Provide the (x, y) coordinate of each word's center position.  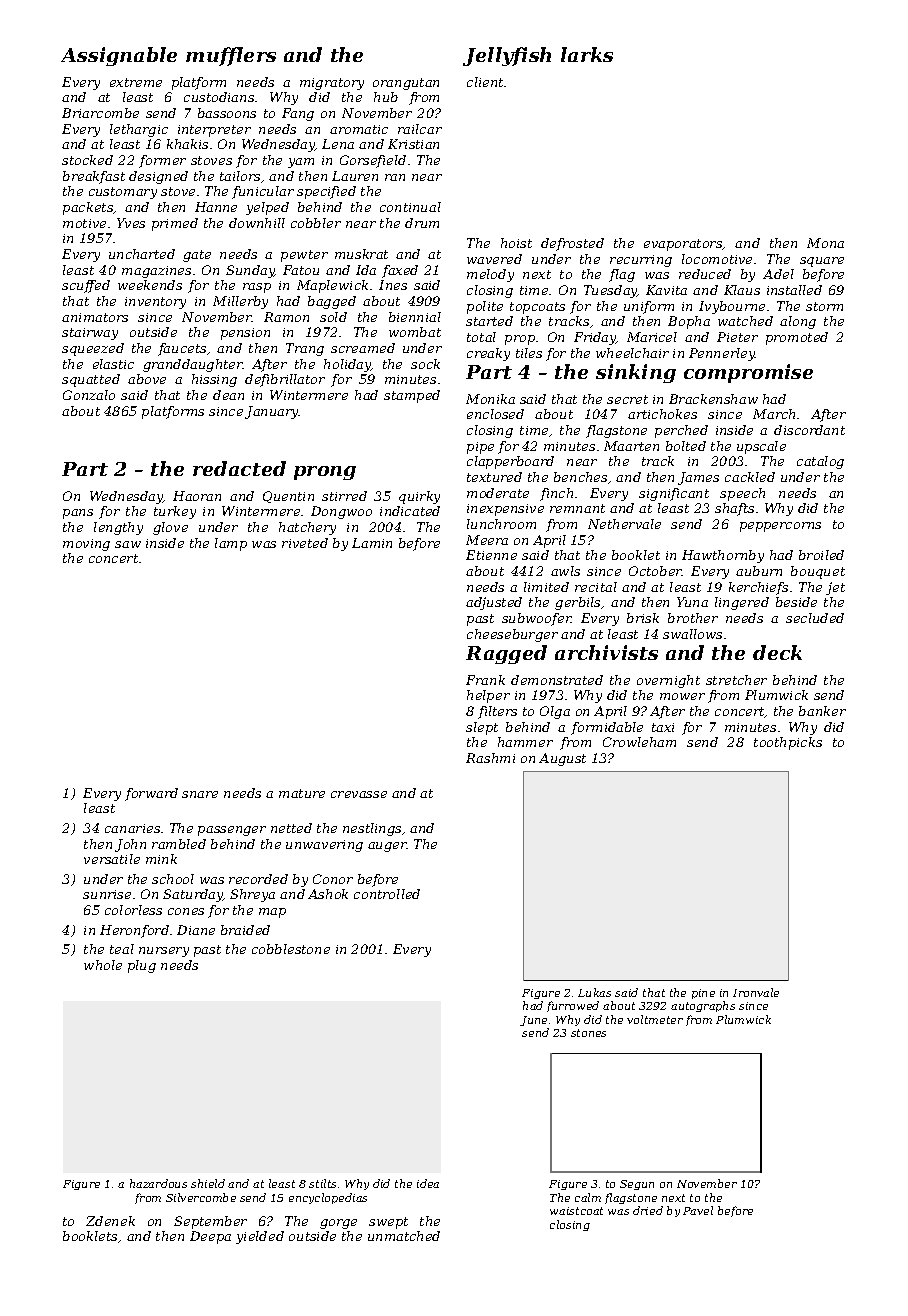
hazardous (158, 1183)
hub (386, 97)
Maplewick (332, 286)
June (533, 1021)
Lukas (594, 992)
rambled (179, 844)
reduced (705, 274)
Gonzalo (89, 395)
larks (587, 54)
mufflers (231, 56)
